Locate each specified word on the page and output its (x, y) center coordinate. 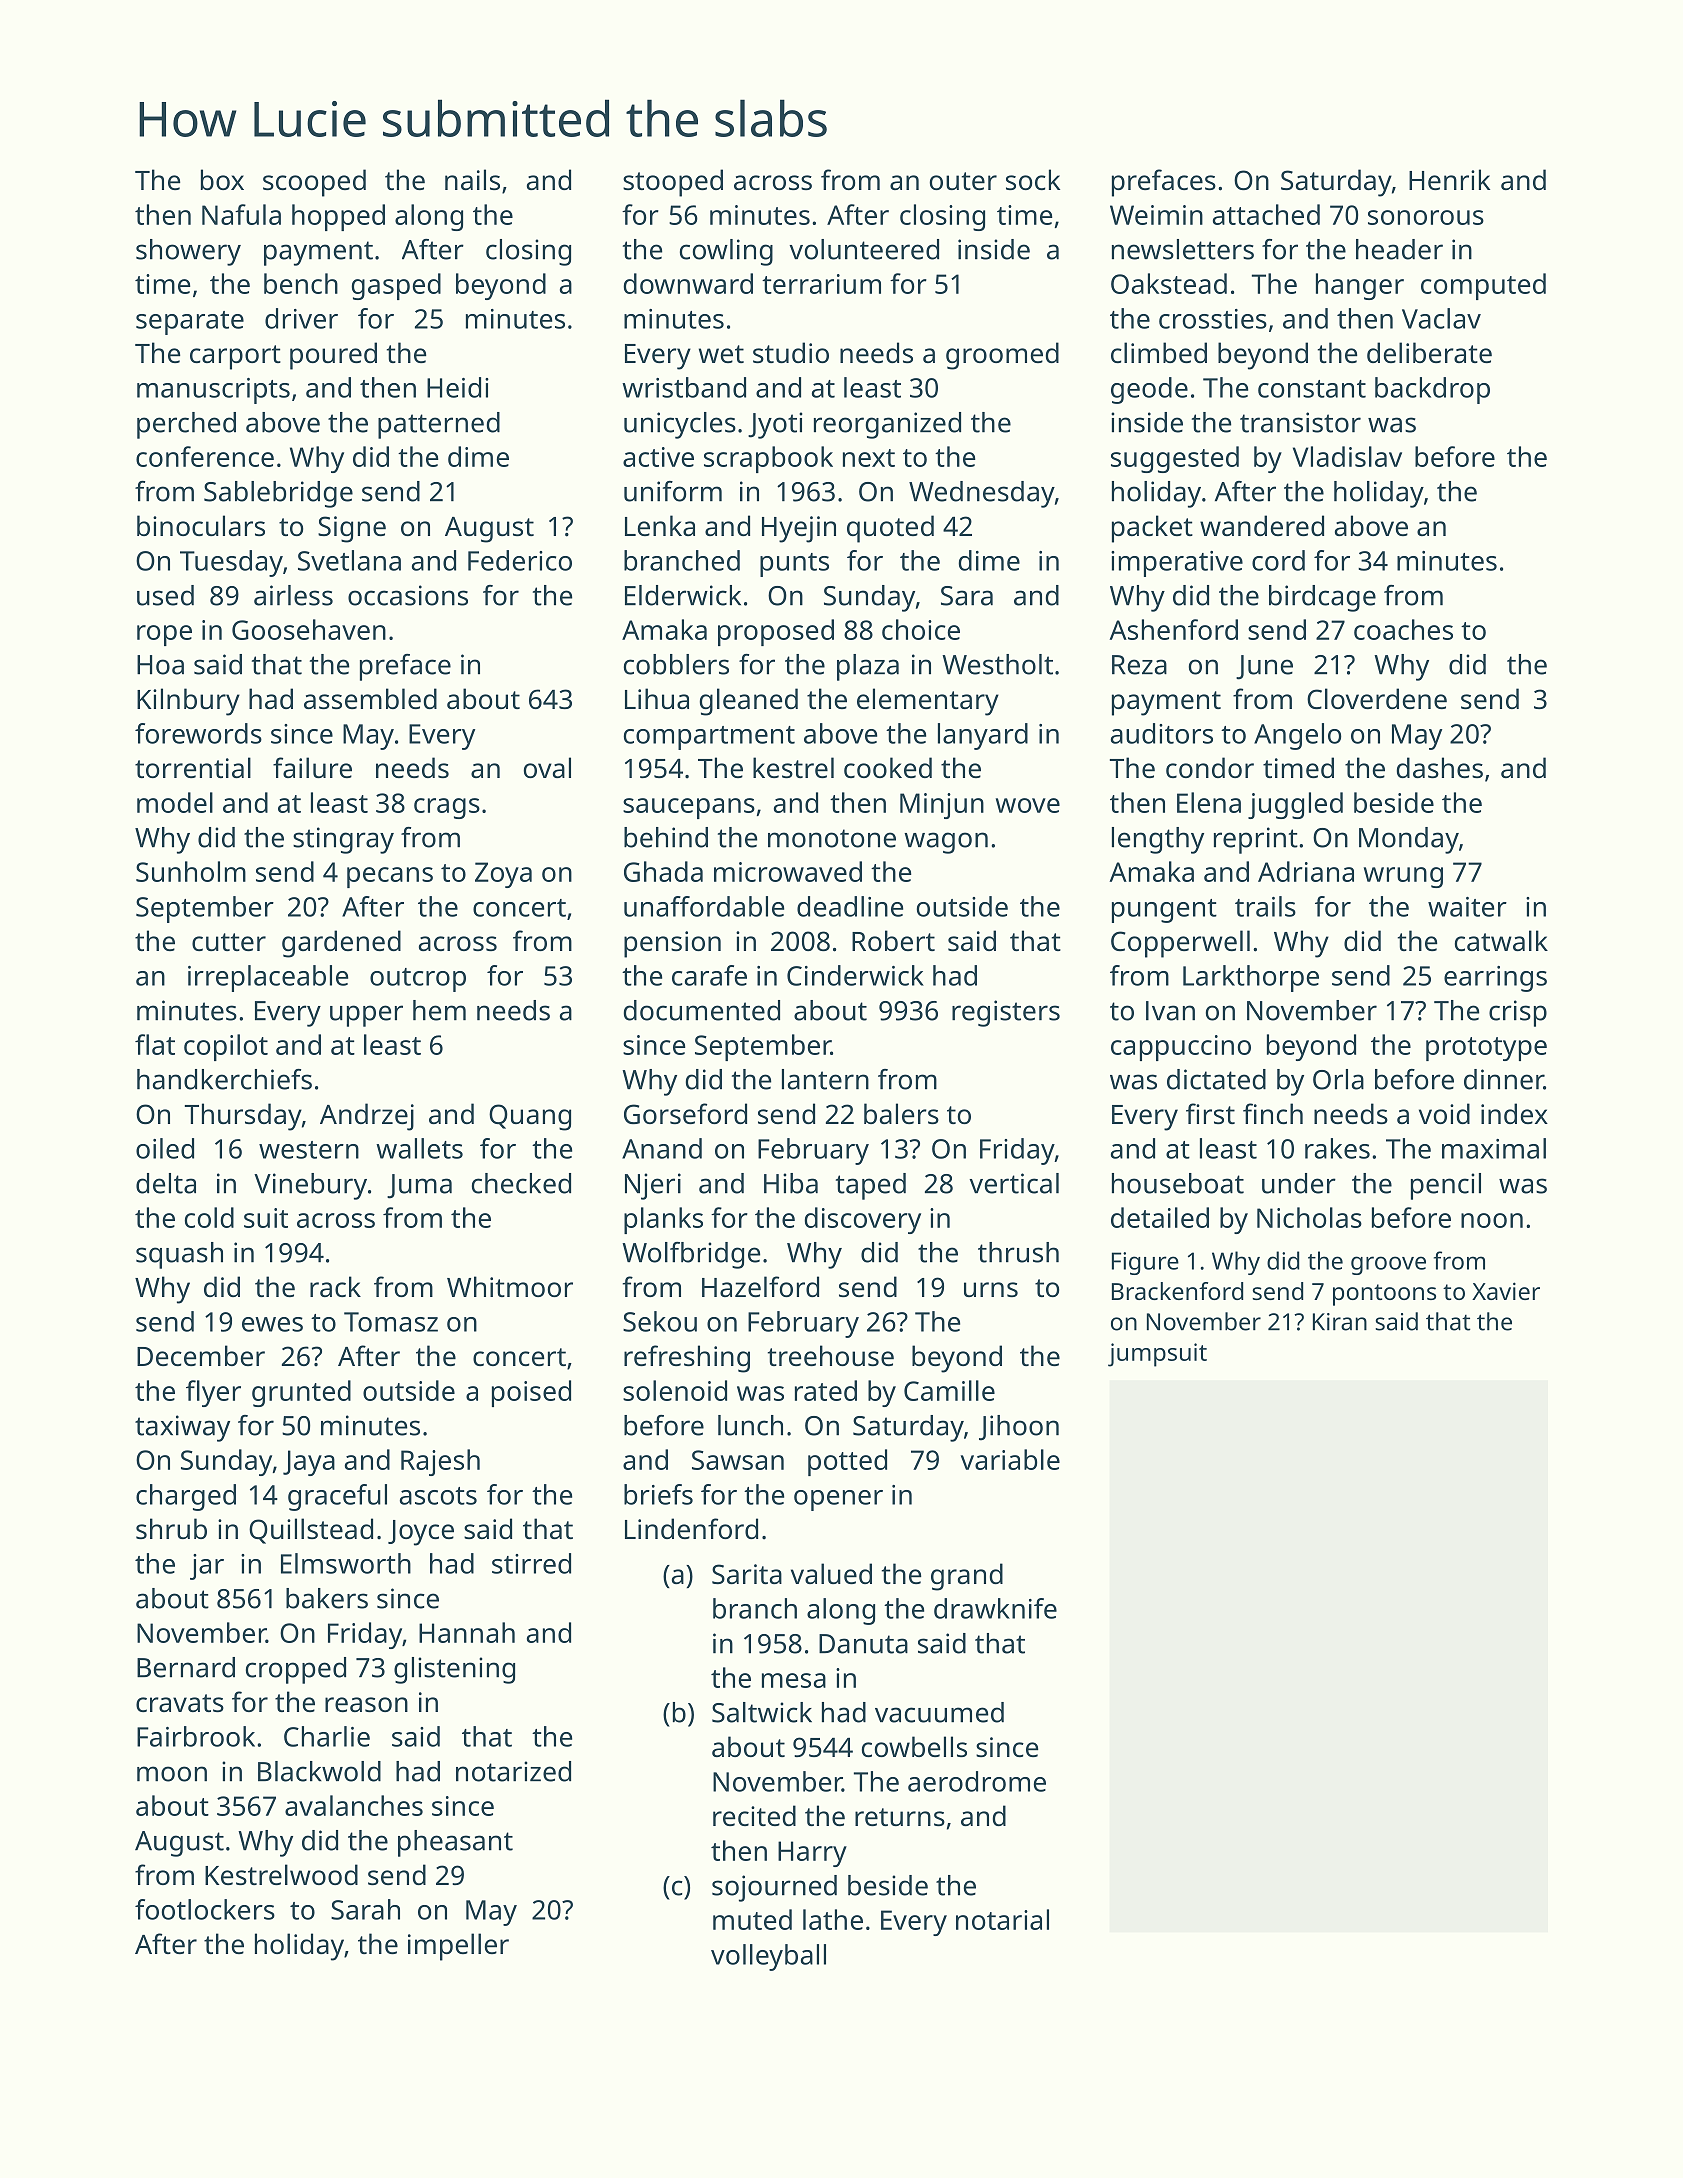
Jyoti (775, 425)
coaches (1403, 629)
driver (301, 318)
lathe (833, 1919)
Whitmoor (510, 1286)
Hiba (791, 1183)
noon (1492, 1220)
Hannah (467, 1632)
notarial (1002, 1919)
